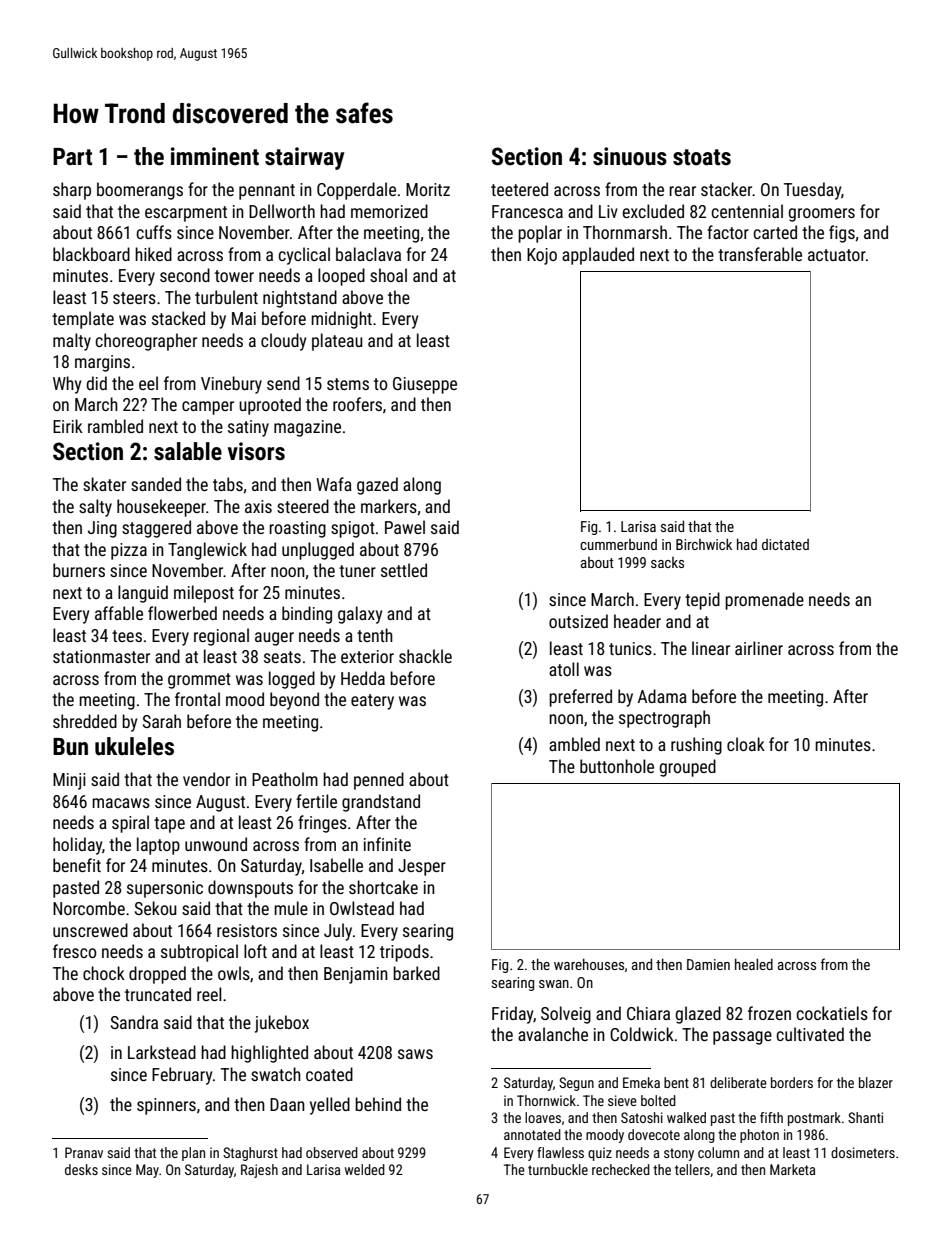  Describe the element at coordinates (746, 744) in the screenshot. I see `cloak` at that location.
